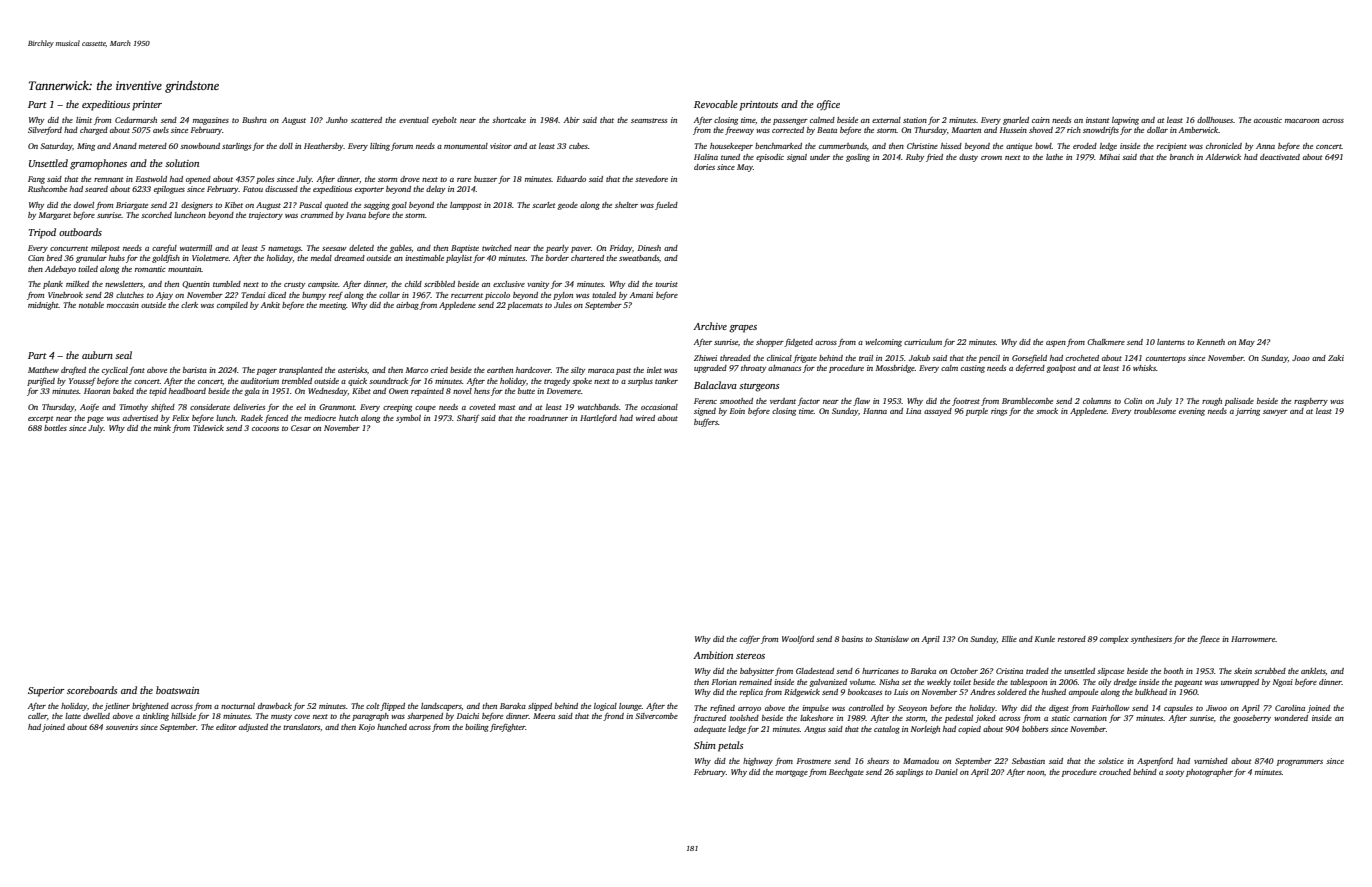  What do you see at coordinates (301, 428) in the screenshot?
I see `Cesar` at bounding box center [301, 428].
